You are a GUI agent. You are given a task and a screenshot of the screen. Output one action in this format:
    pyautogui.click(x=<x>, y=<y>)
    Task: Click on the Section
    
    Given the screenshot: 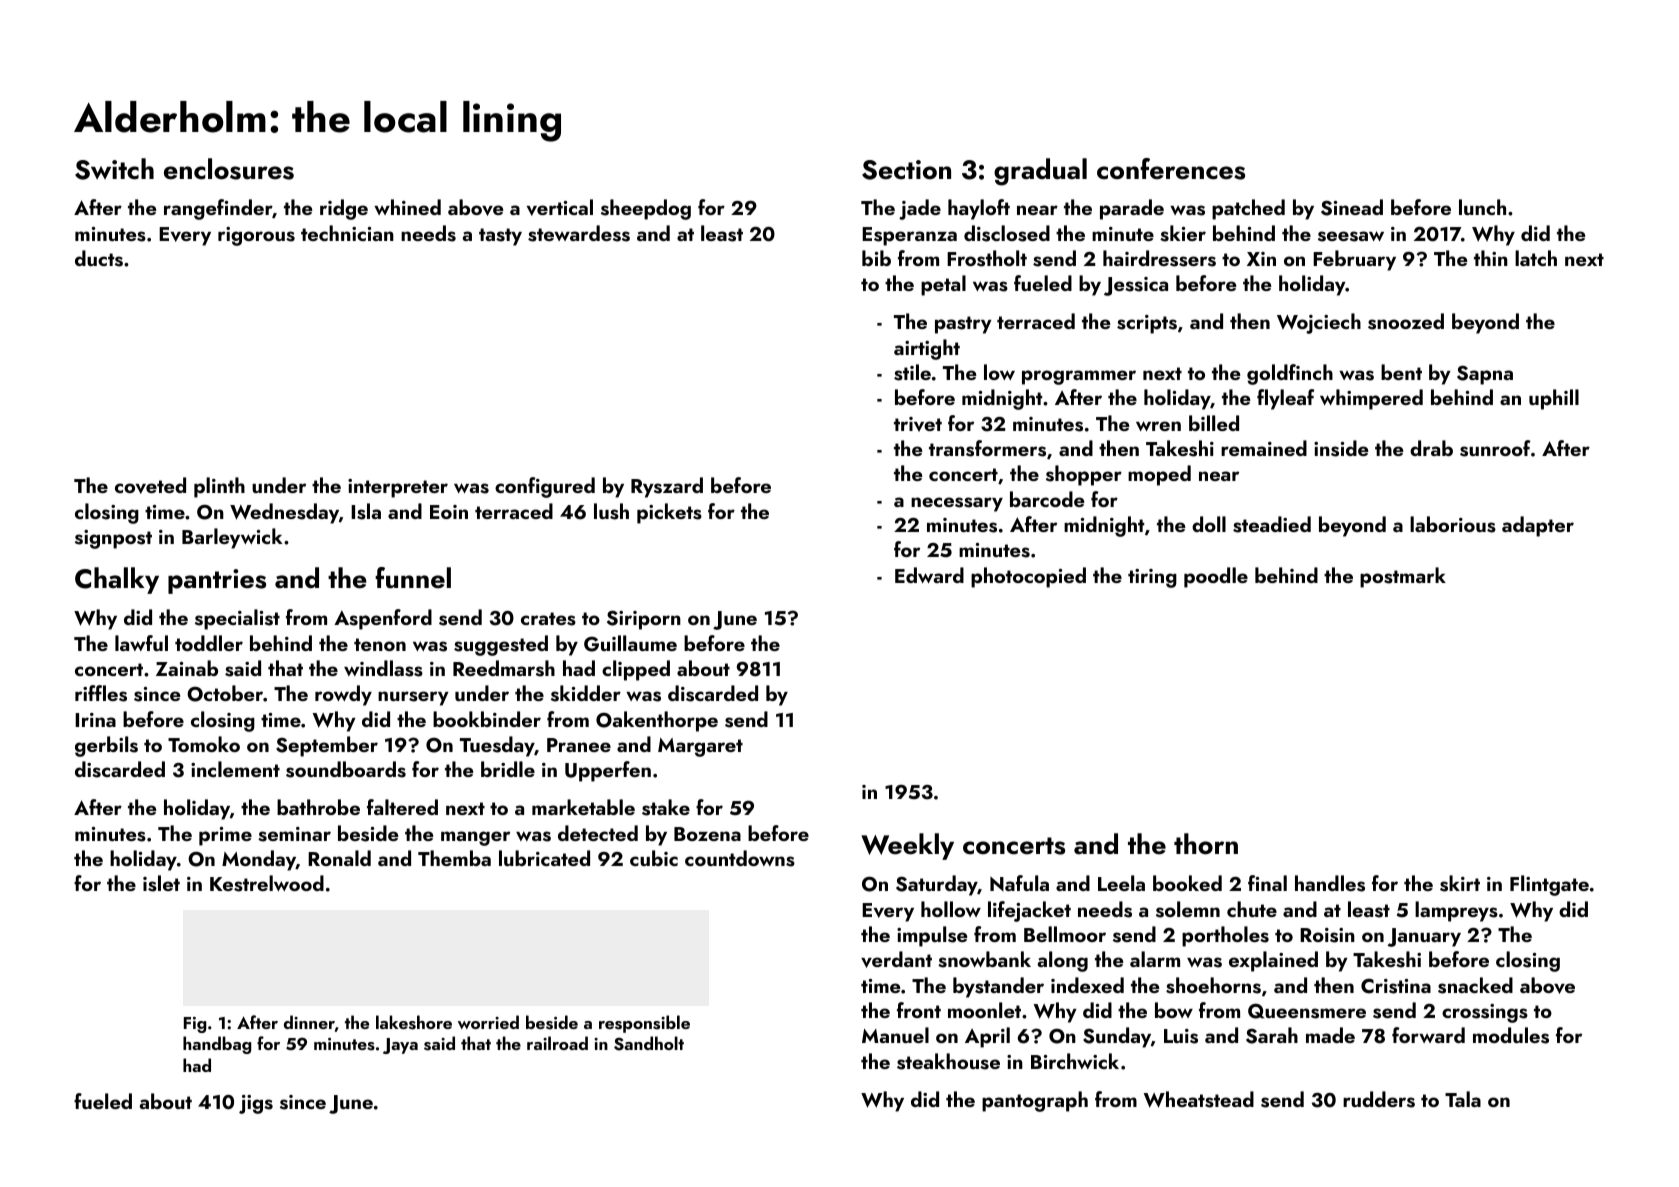 What is the action you would take?
    pyautogui.click(x=906, y=170)
